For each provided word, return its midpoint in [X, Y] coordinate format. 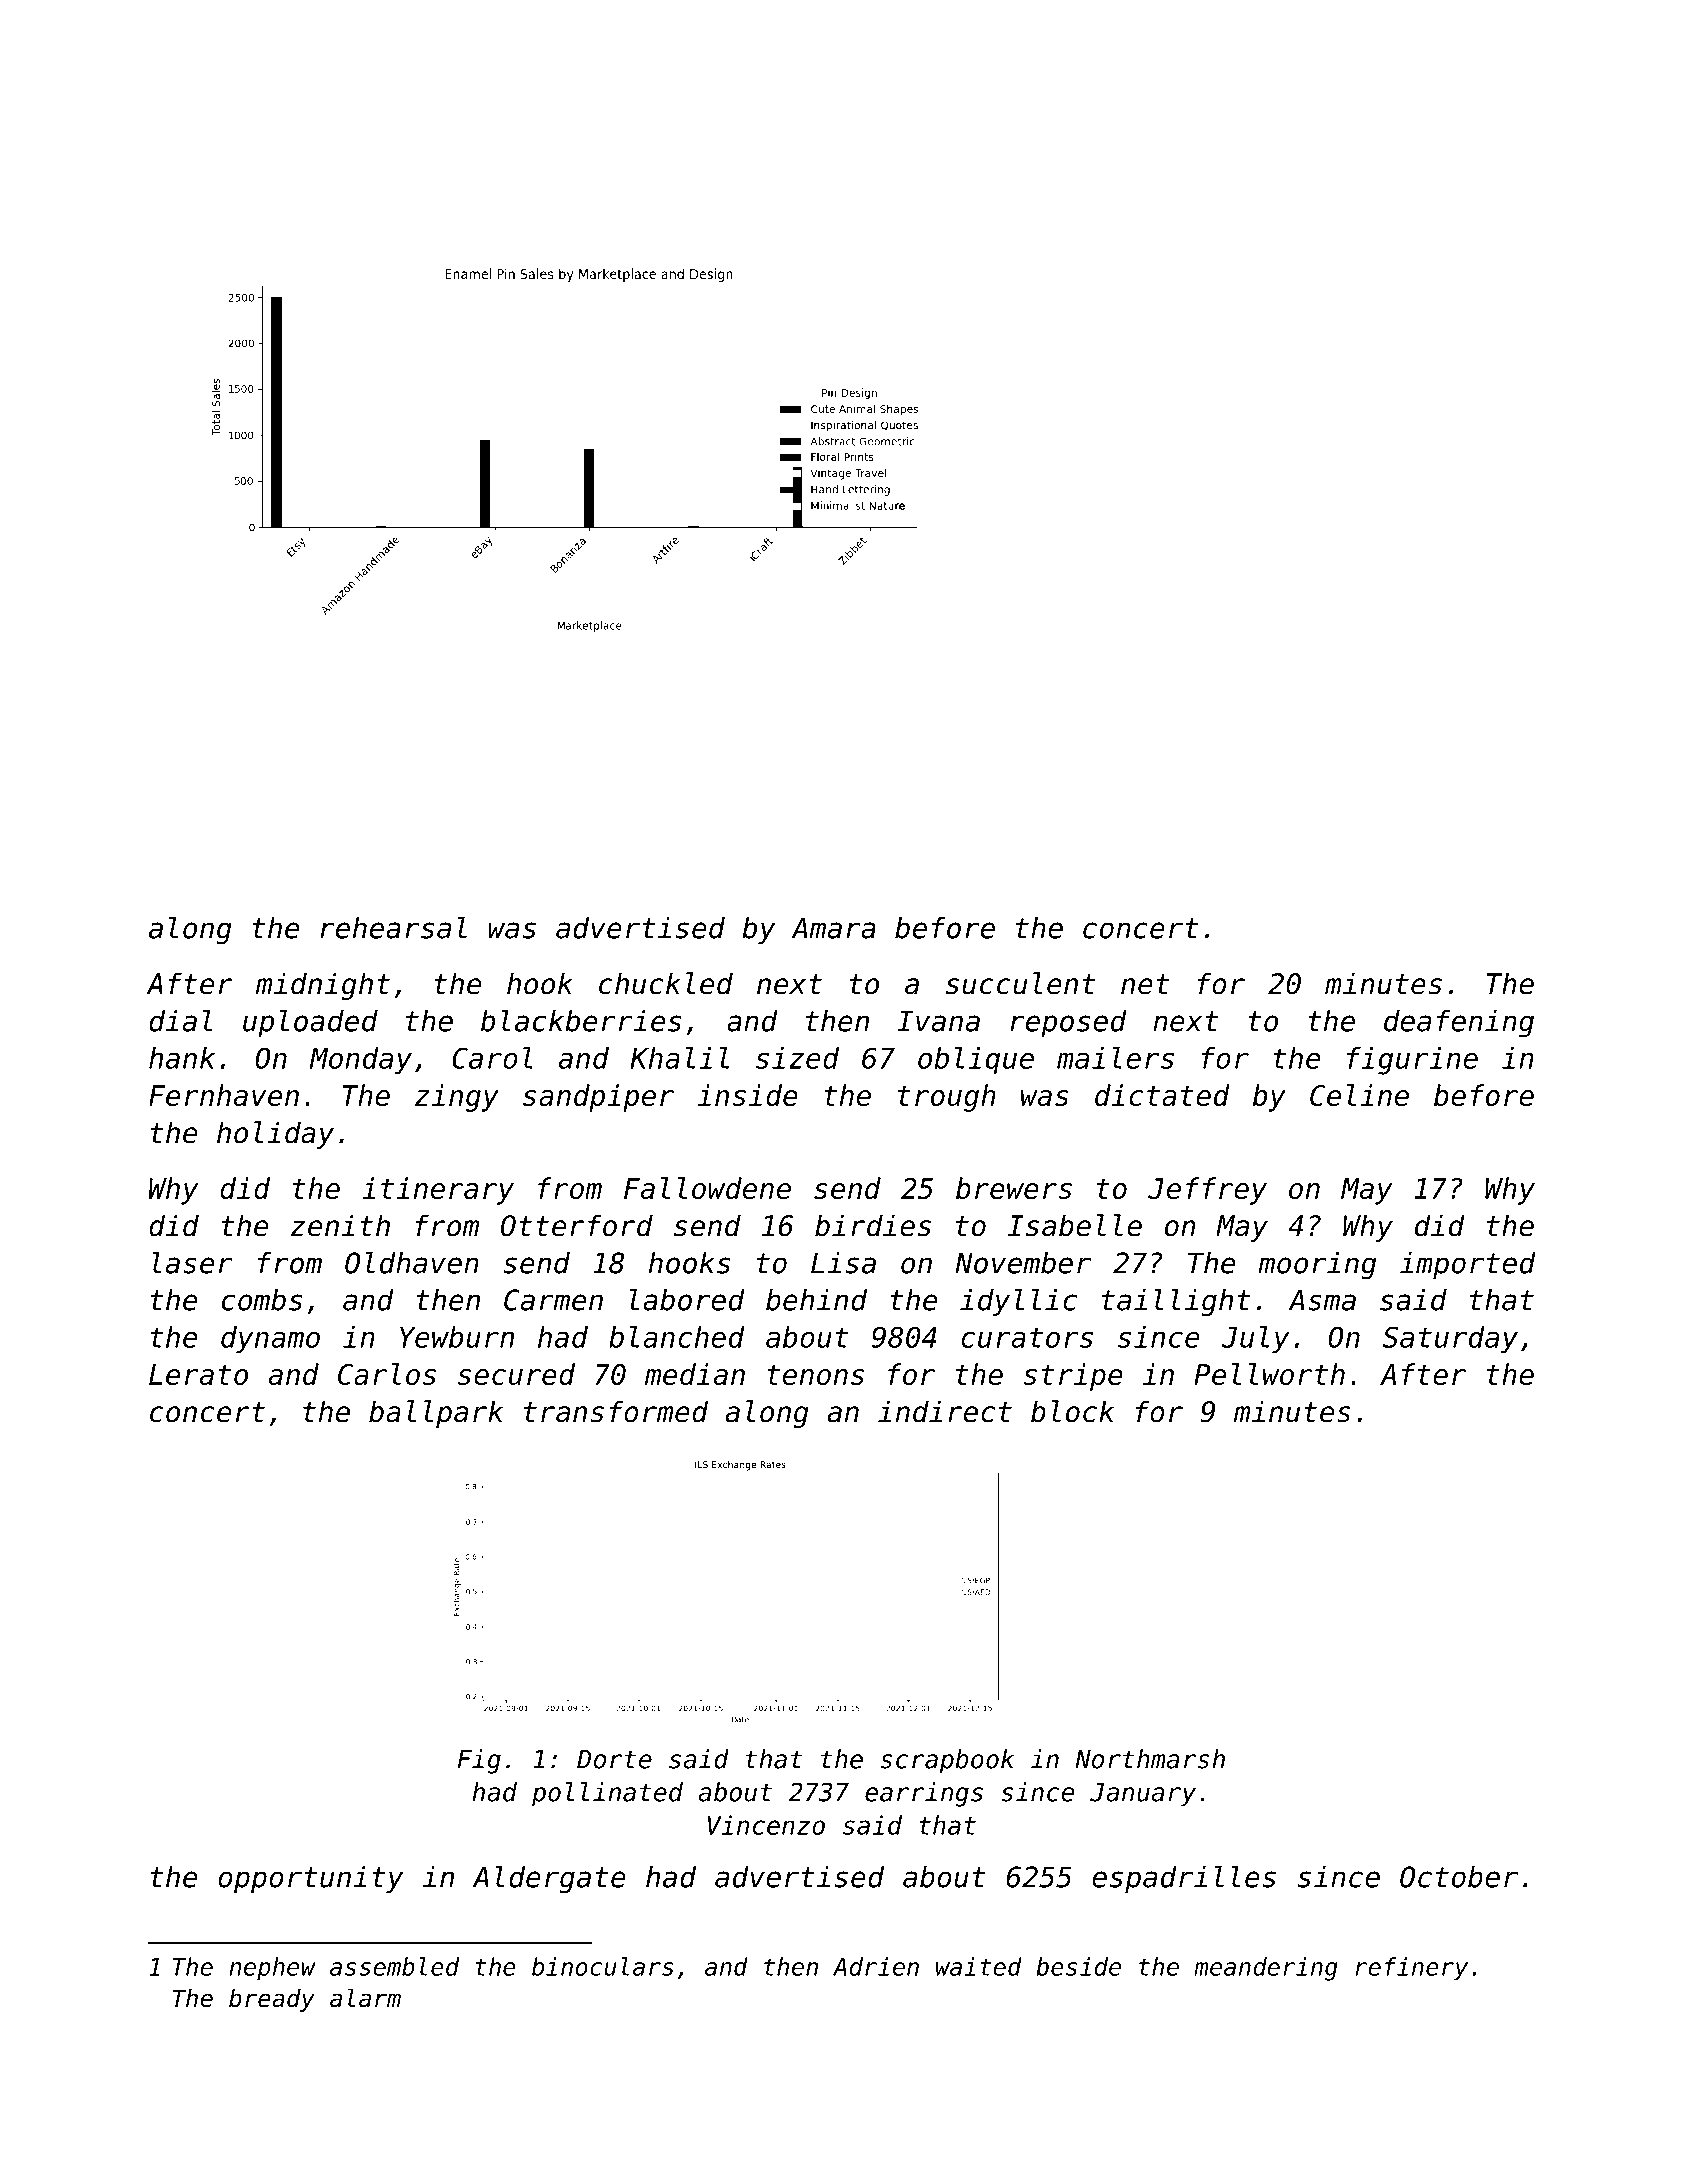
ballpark [436, 1414]
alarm [365, 1998]
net [1145, 984]
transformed [616, 1411]
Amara [833, 928]
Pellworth [1269, 1374]
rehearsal [393, 927]
